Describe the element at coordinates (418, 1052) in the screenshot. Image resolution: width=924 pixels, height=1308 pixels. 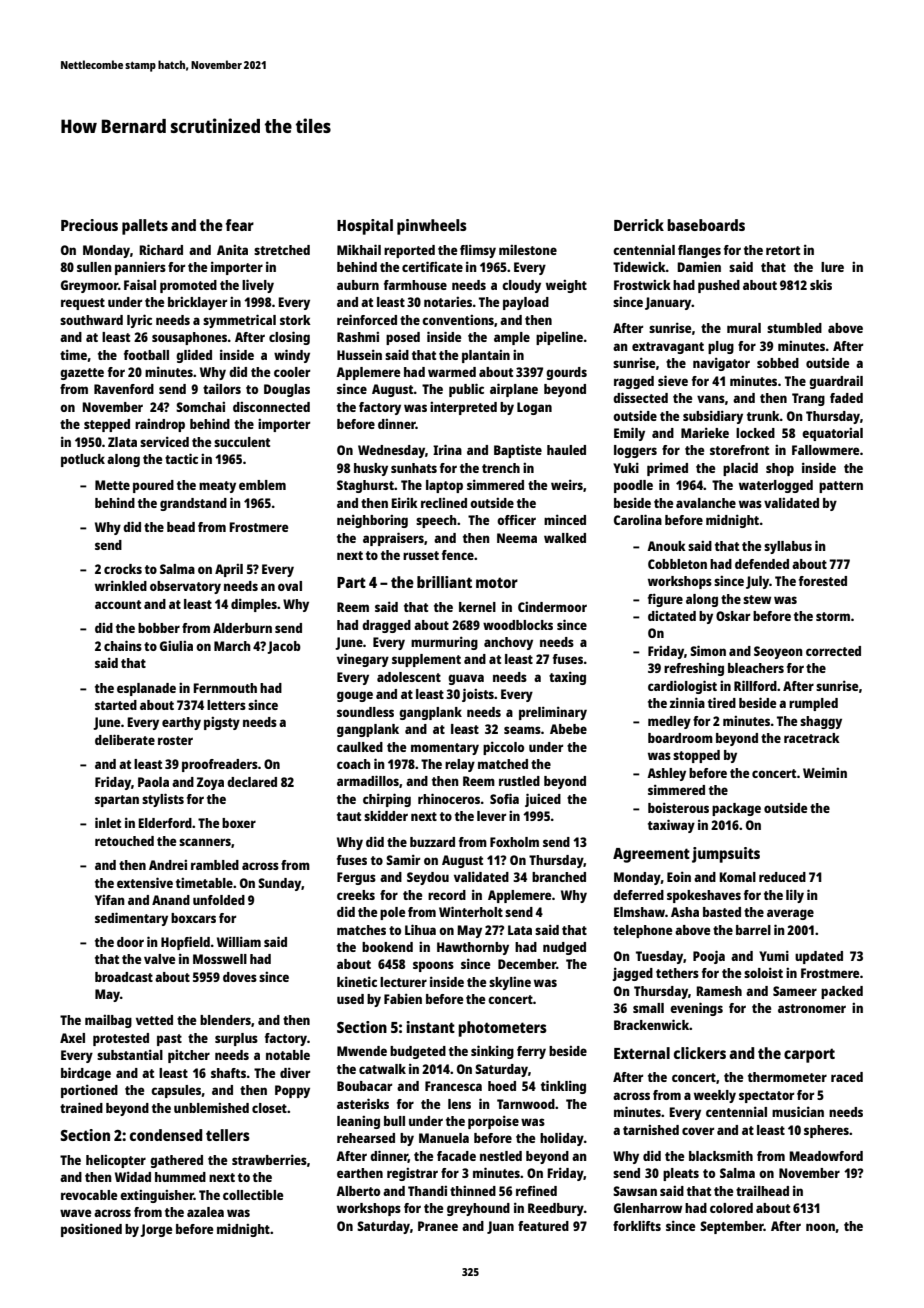
I see `budgeted` at that location.
